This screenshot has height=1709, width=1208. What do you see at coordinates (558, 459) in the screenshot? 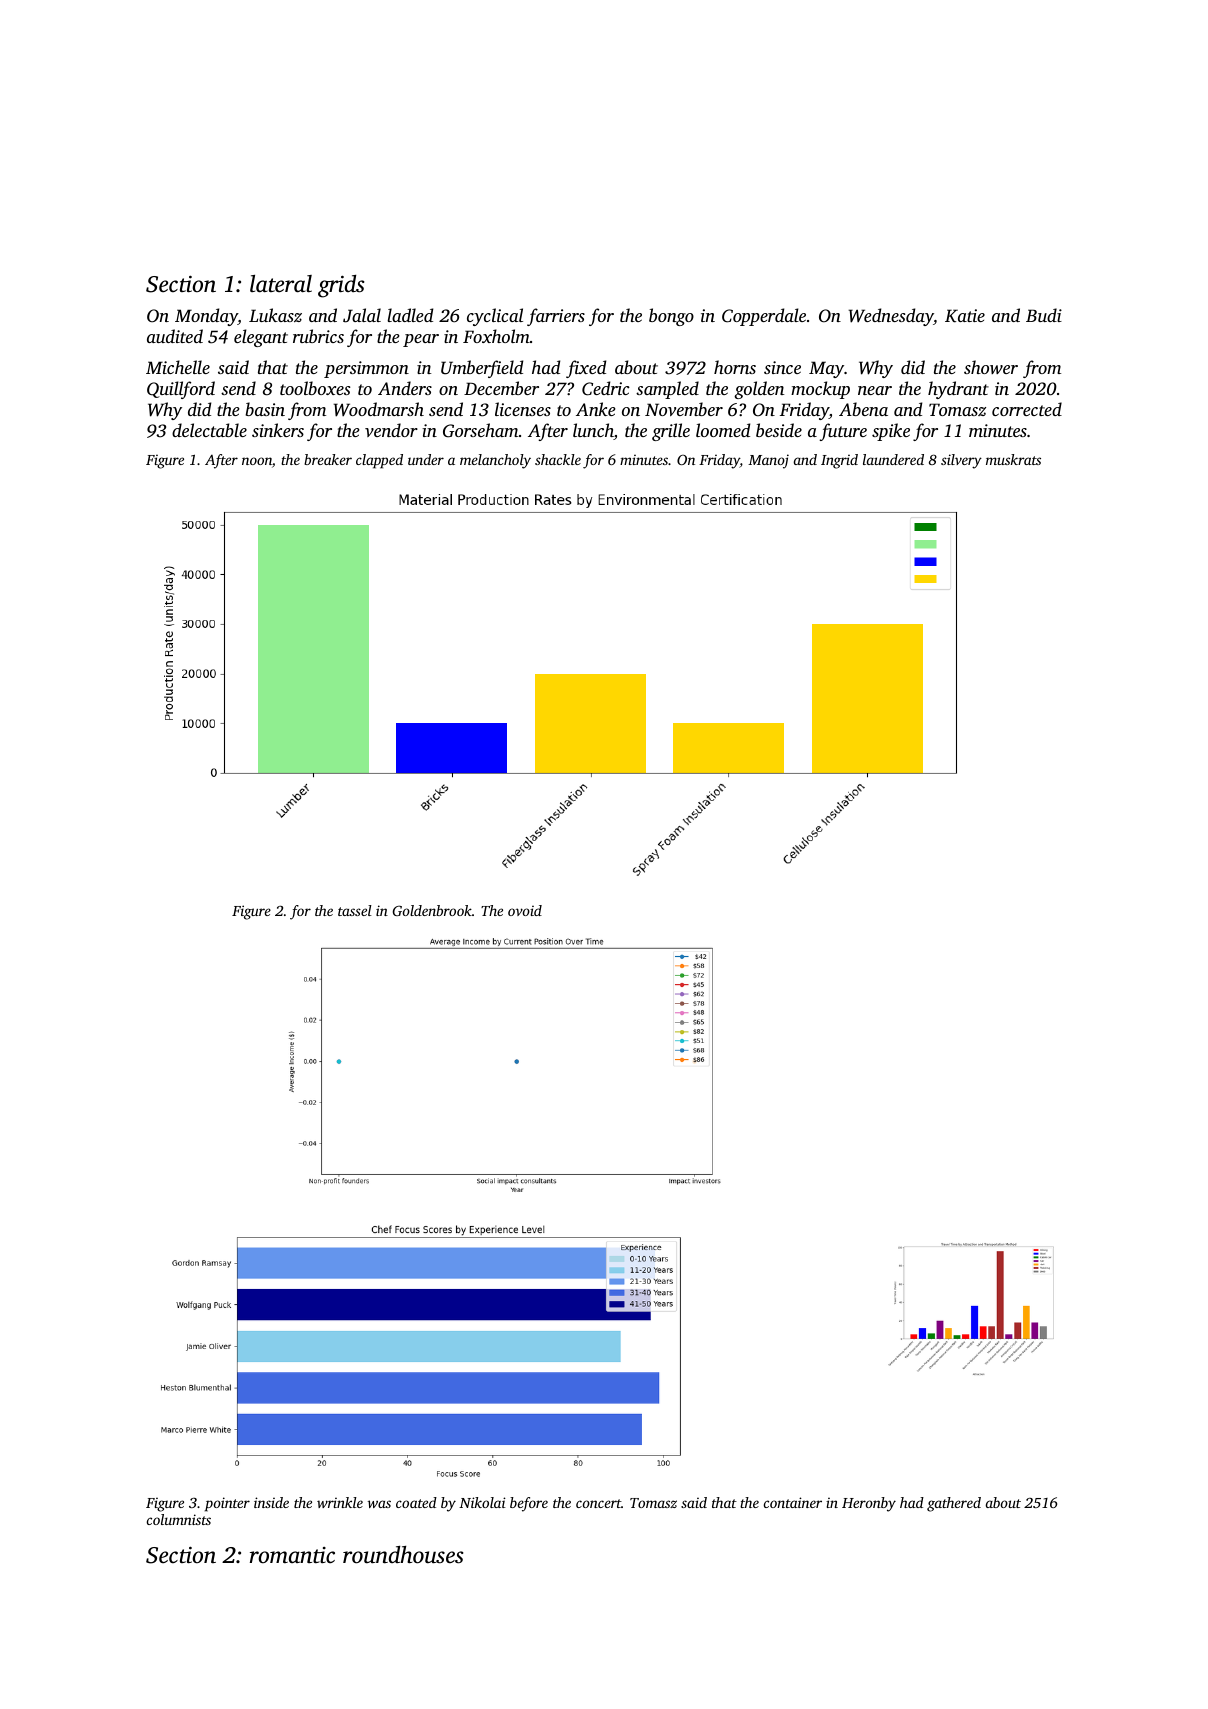
I see `shackle` at bounding box center [558, 459].
